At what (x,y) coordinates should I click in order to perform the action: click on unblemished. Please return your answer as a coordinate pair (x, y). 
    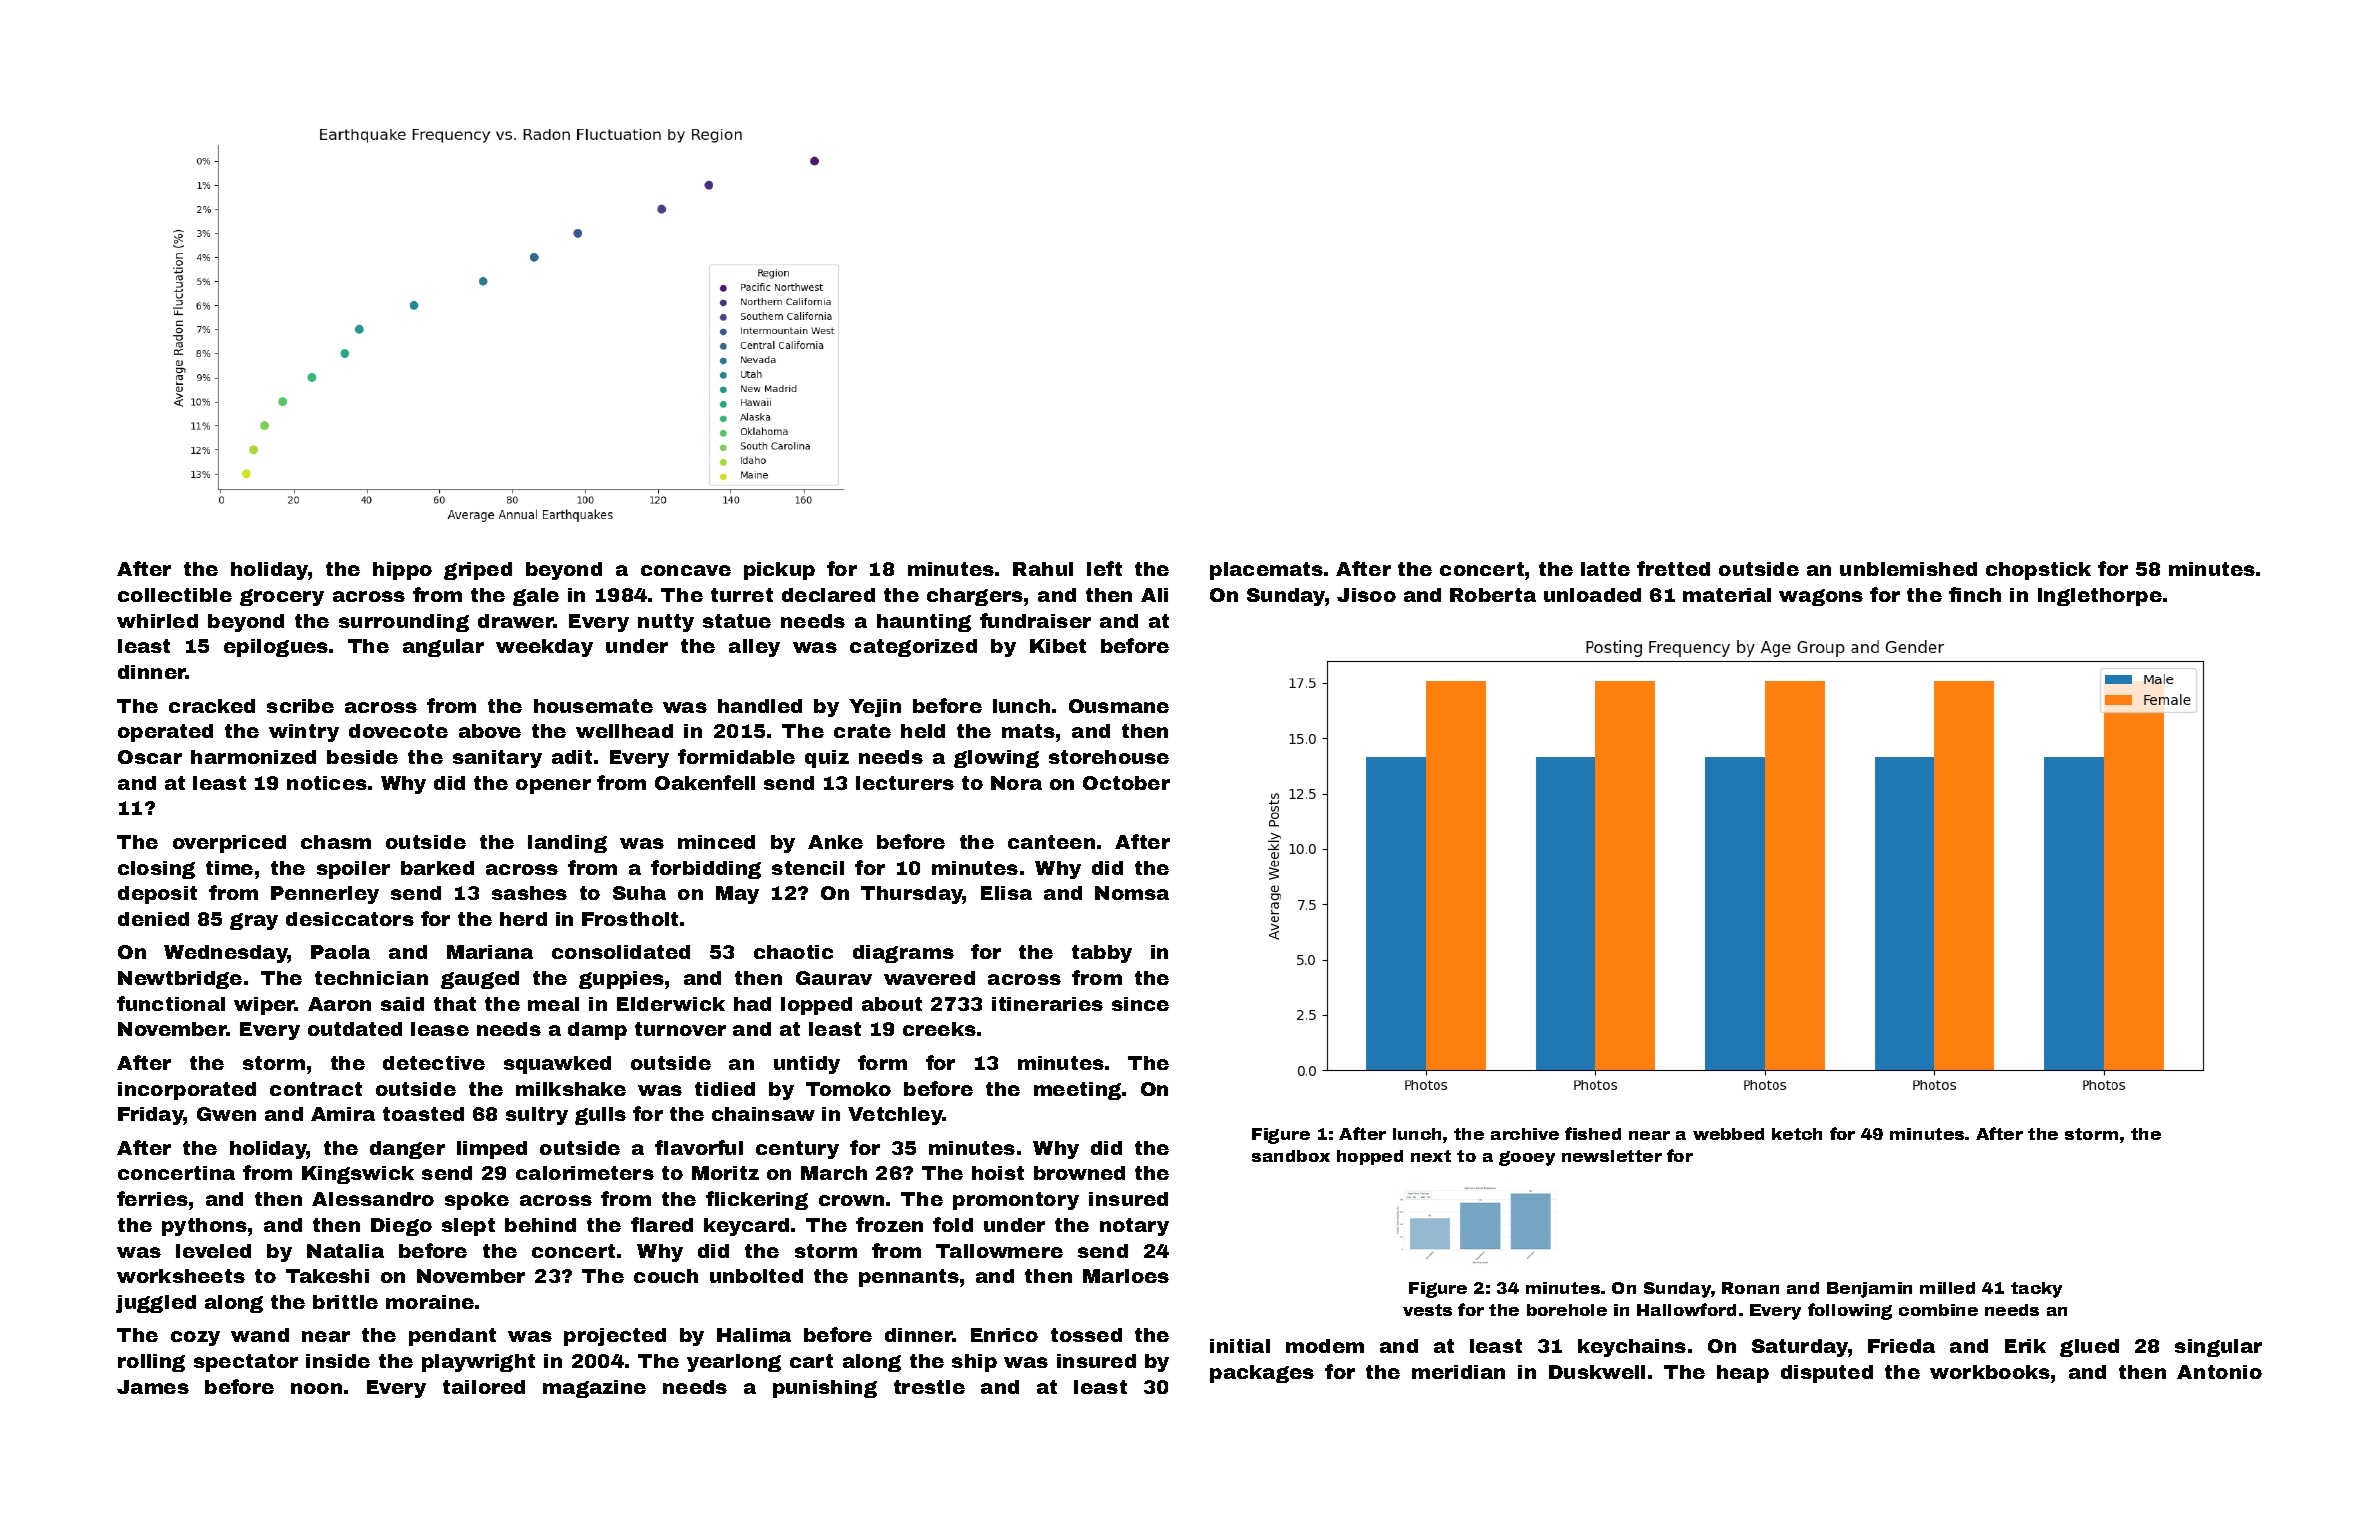
    Looking at the image, I should click on (1908, 569).
